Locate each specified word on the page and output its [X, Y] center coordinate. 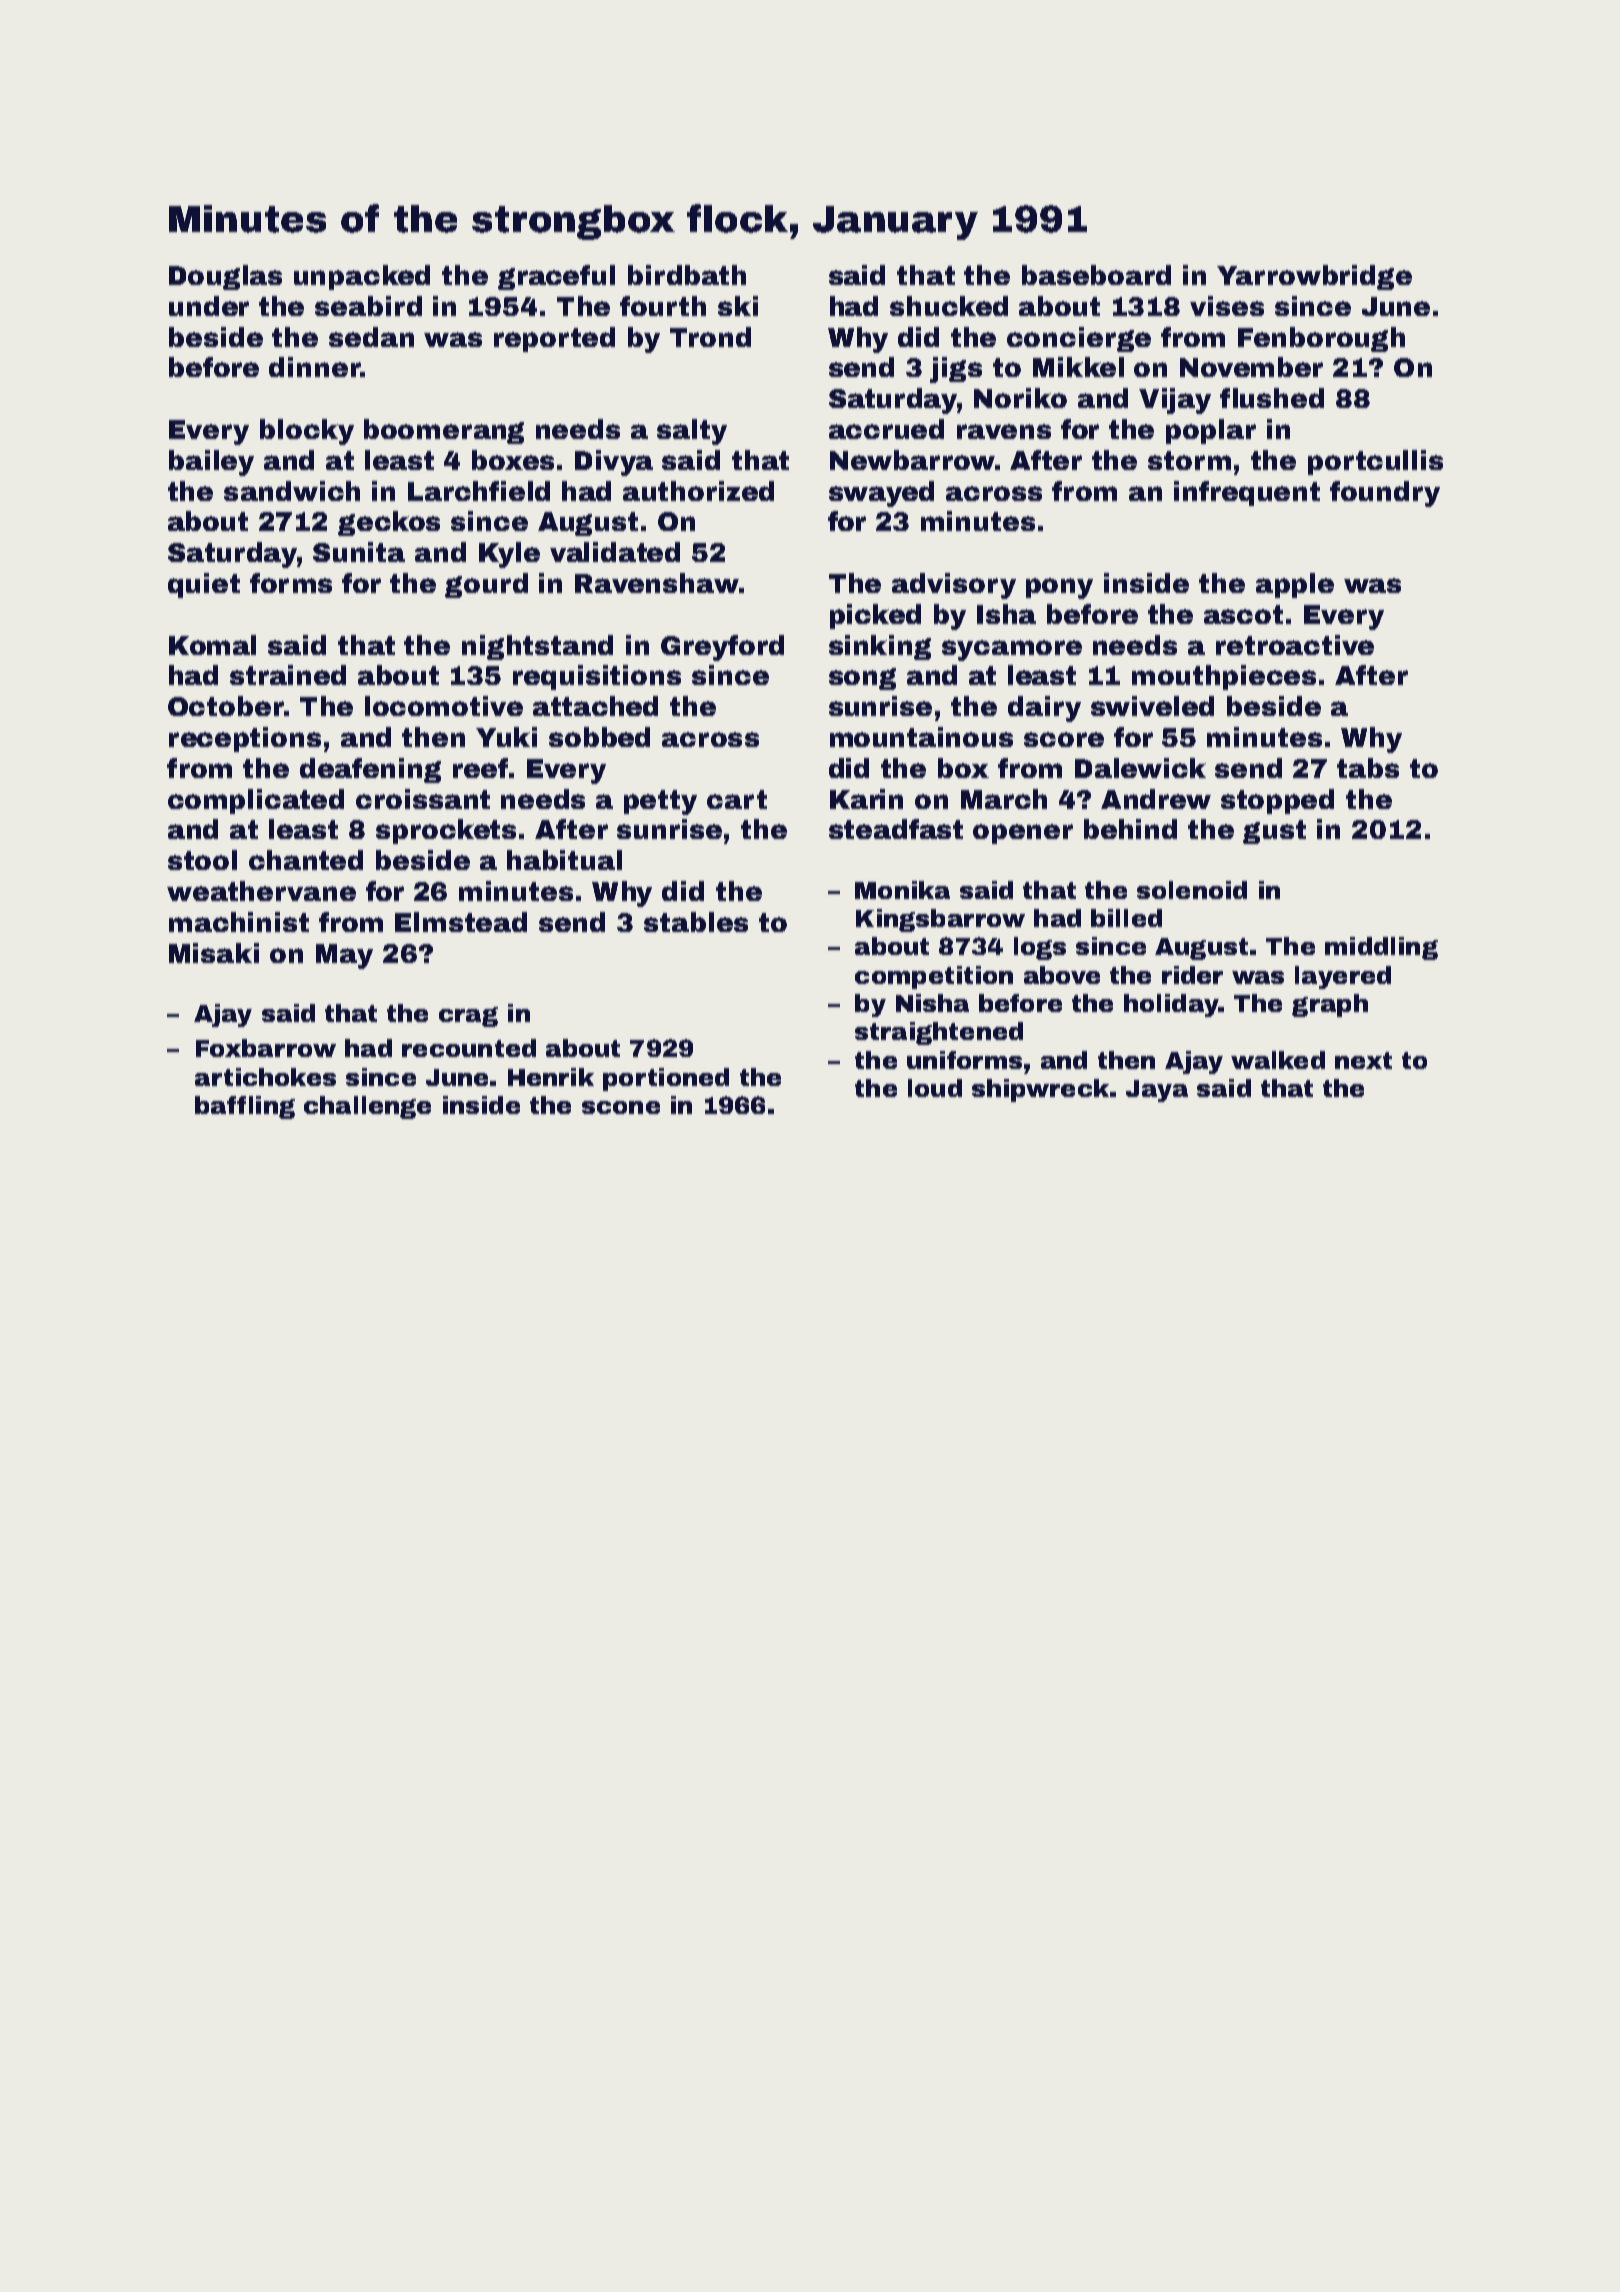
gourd [486, 585]
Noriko [1020, 398]
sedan [371, 337]
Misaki [214, 953]
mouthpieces [1224, 677]
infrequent [1247, 493]
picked [875, 616]
